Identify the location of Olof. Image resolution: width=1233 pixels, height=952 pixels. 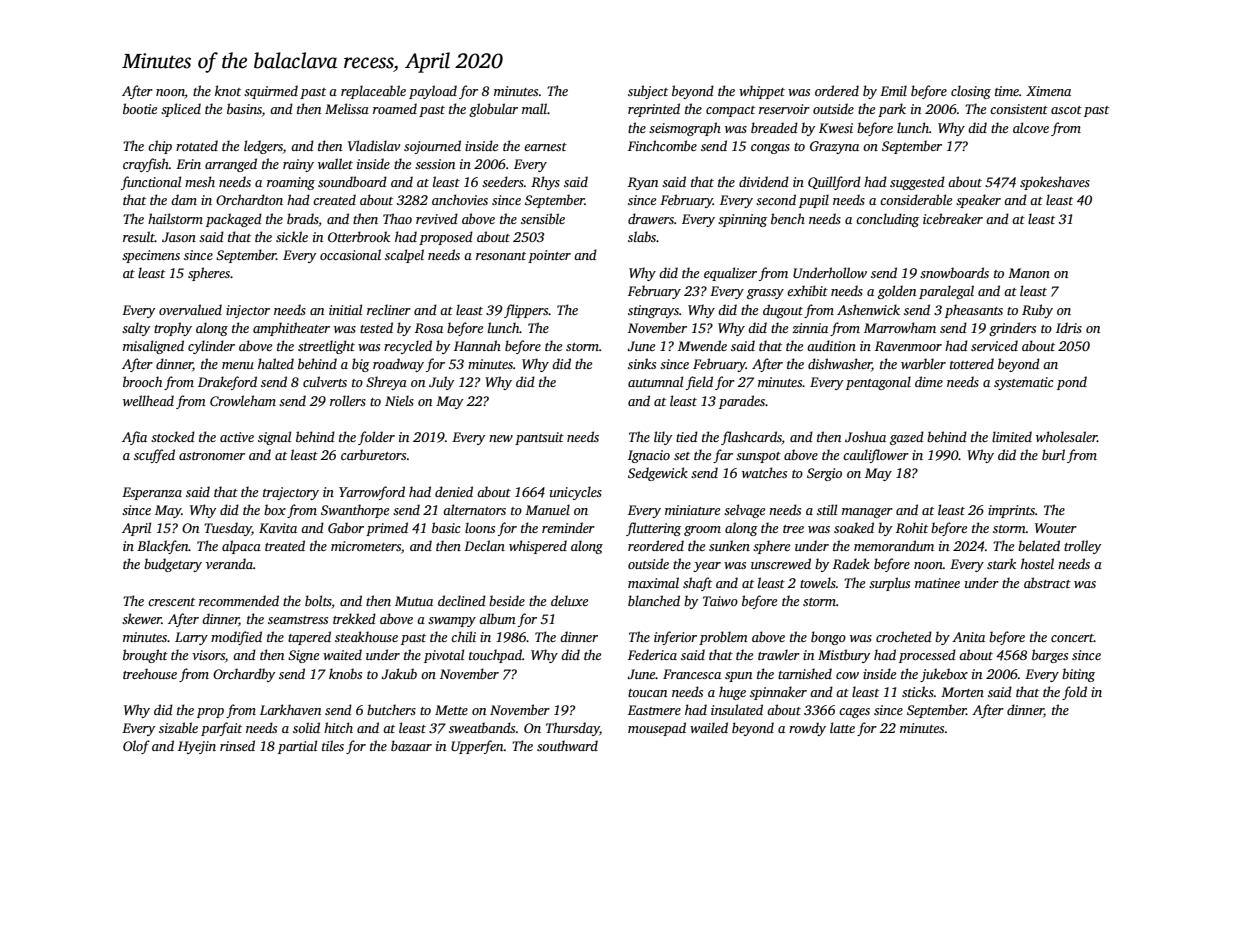
(136, 747).
